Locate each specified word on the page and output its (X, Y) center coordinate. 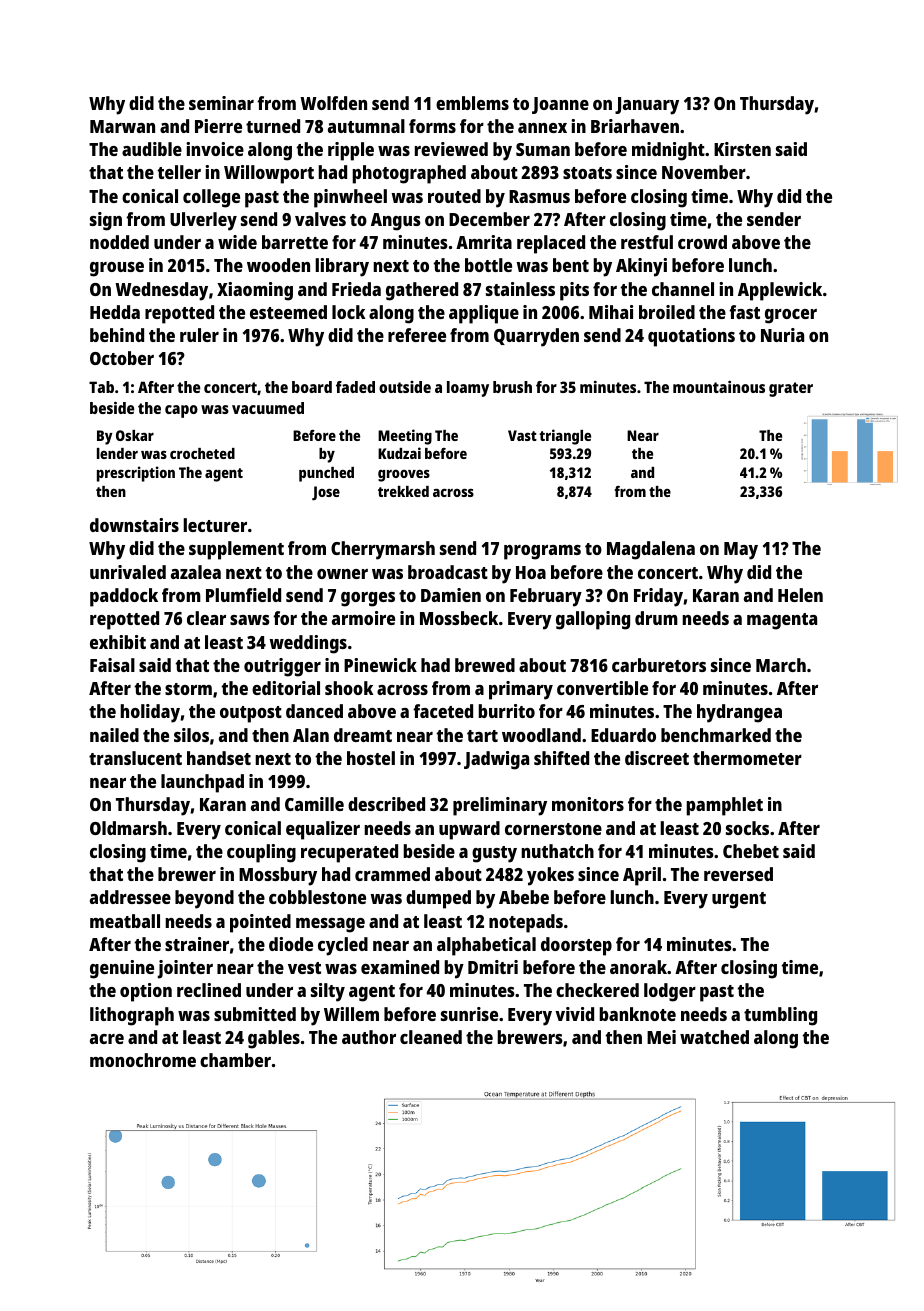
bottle (488, 265)
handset (219, 758)
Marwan (122, 126)
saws (250, 620)
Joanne (560, 105)
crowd (702, 242)
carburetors (659, 665)
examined (400, 967)
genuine (122, 969)
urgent (739, 900)
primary (521, 690)
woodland (541, 735)
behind (117, 335)
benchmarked (716, 735)
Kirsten (742, 149)
